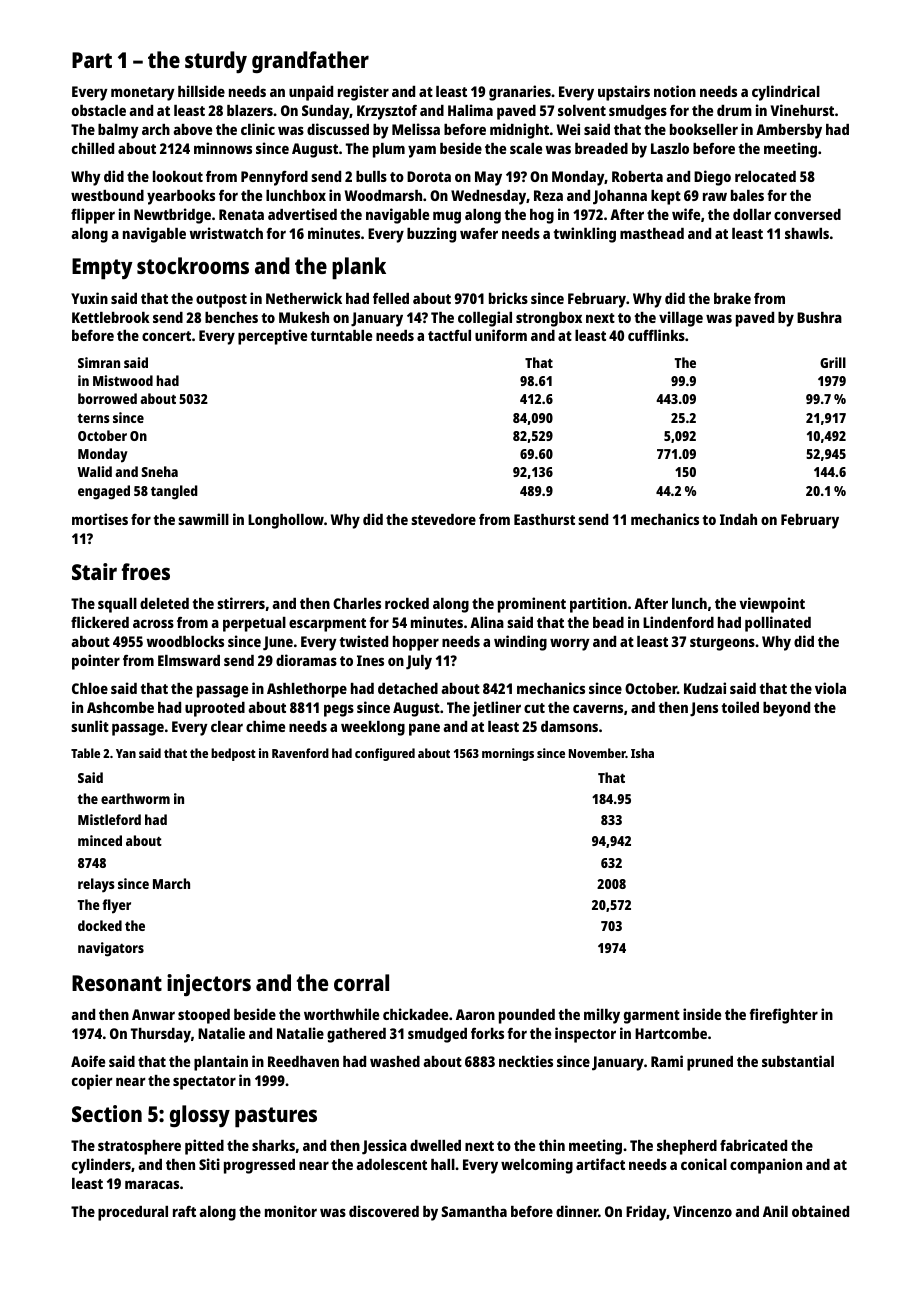  What do you see at coordinates (443, 519) in the screenshot?
I see `stevedore` at bounding box center [443, 519].
